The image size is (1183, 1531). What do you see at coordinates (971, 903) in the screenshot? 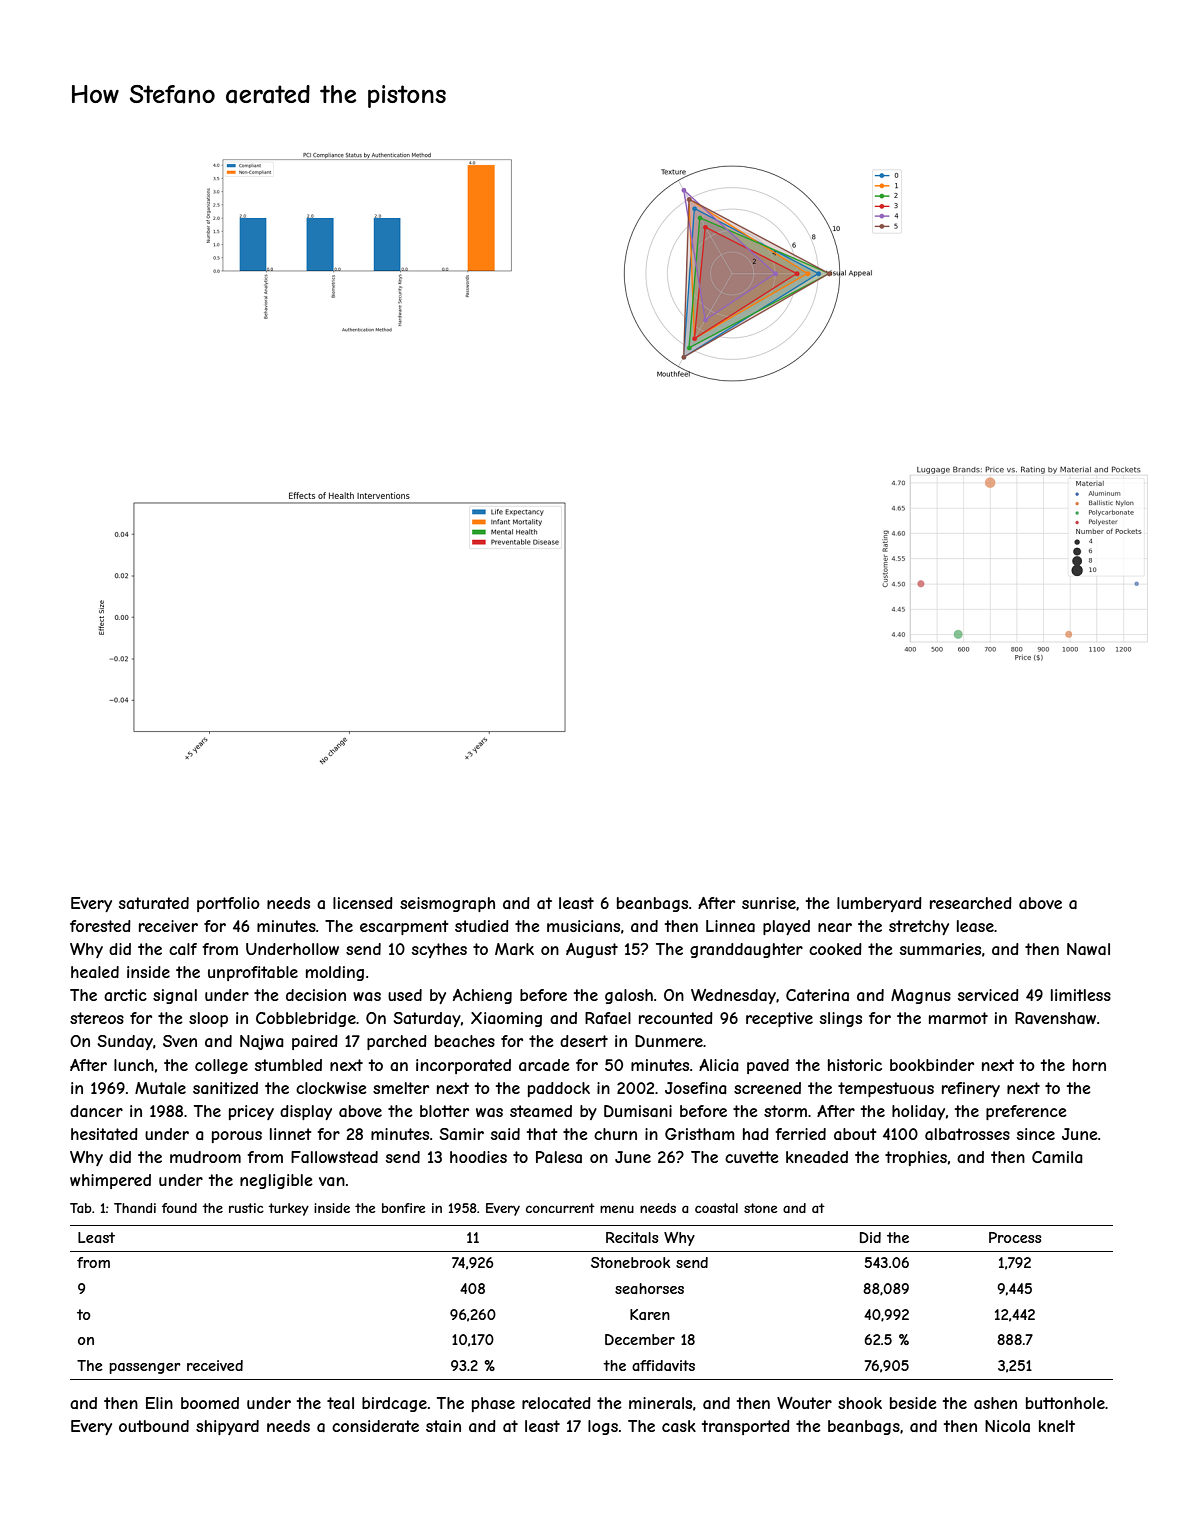
I see `researched` at bounding box center [971, 903].
